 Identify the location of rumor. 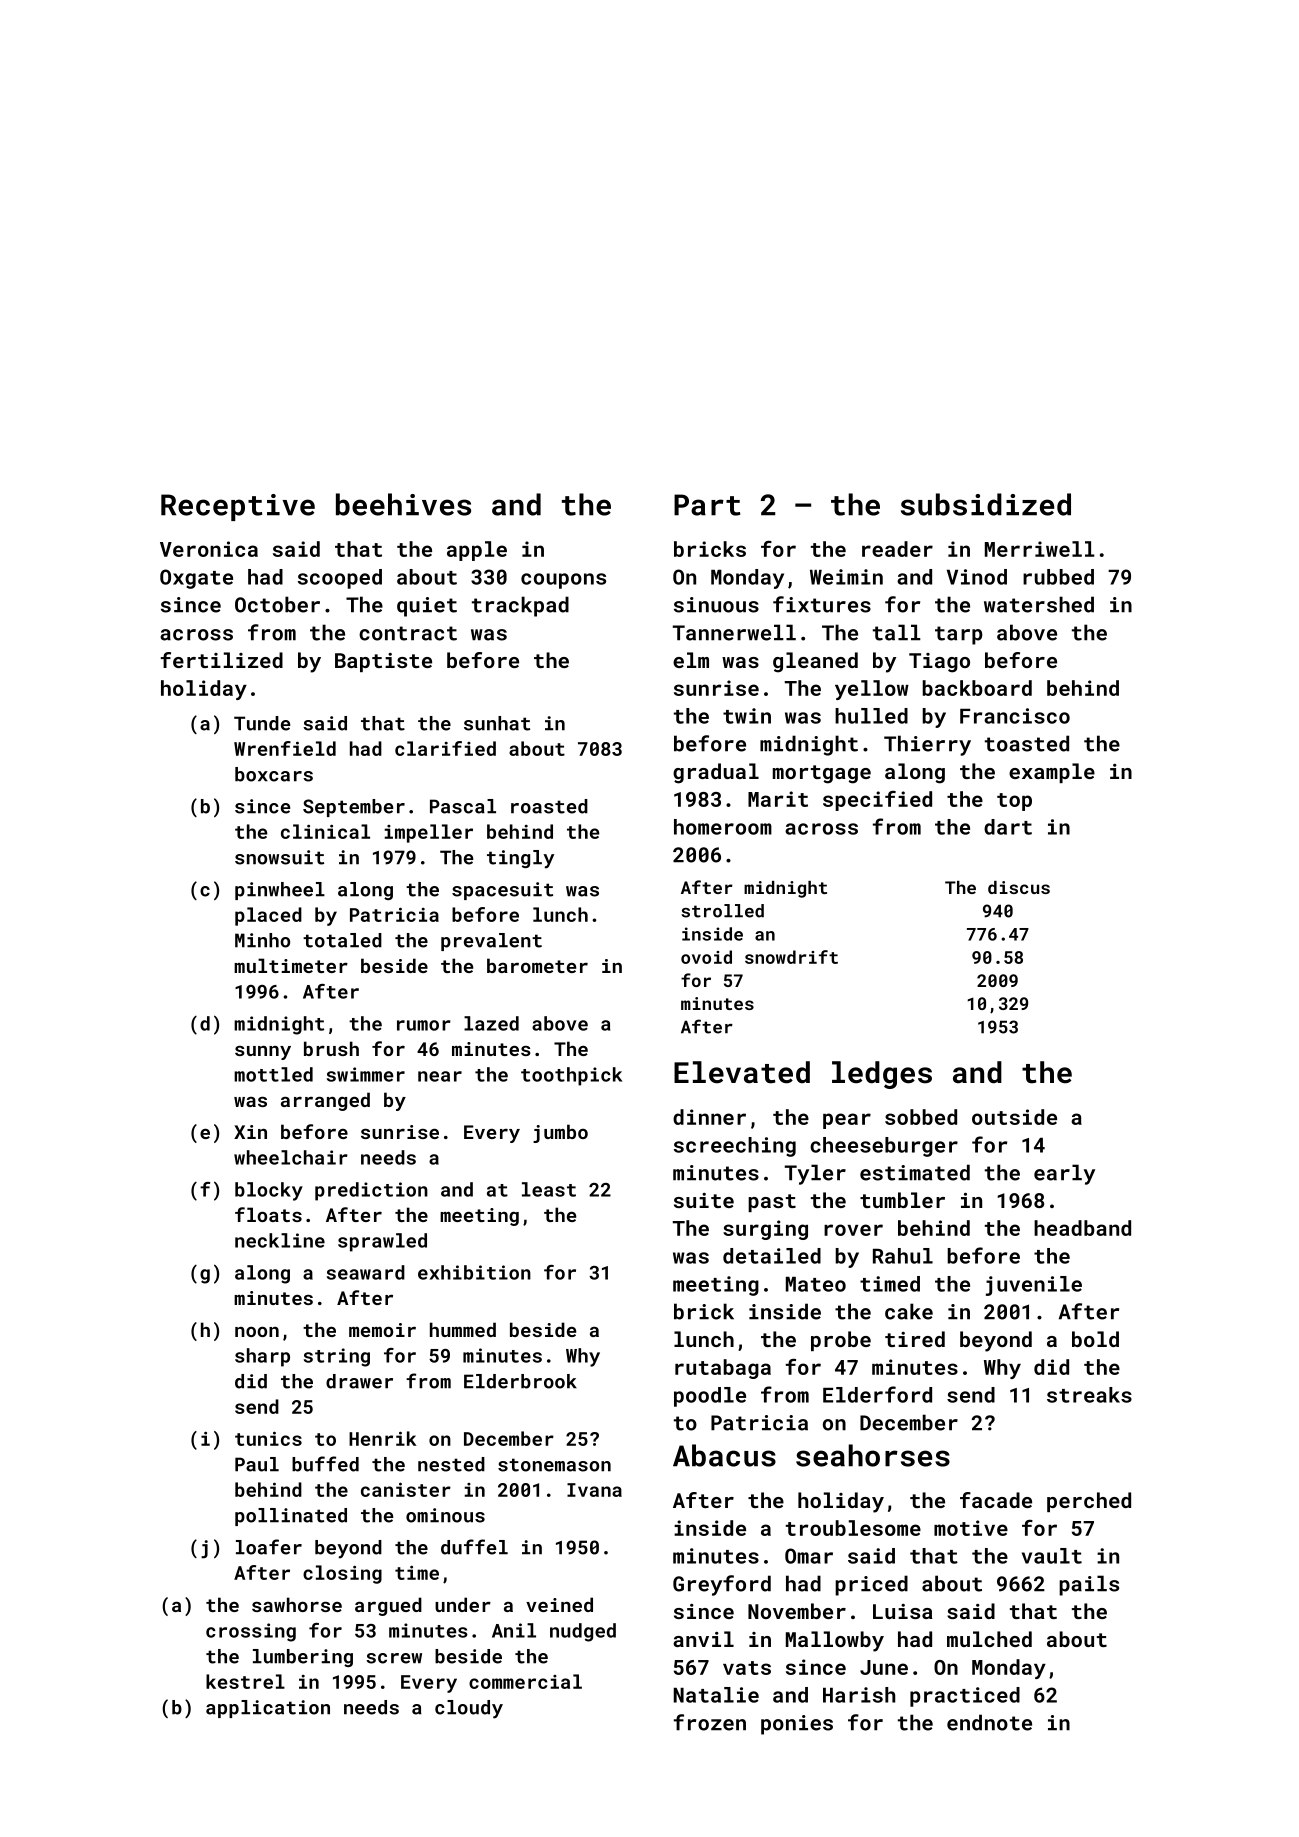
(424, 1025).
